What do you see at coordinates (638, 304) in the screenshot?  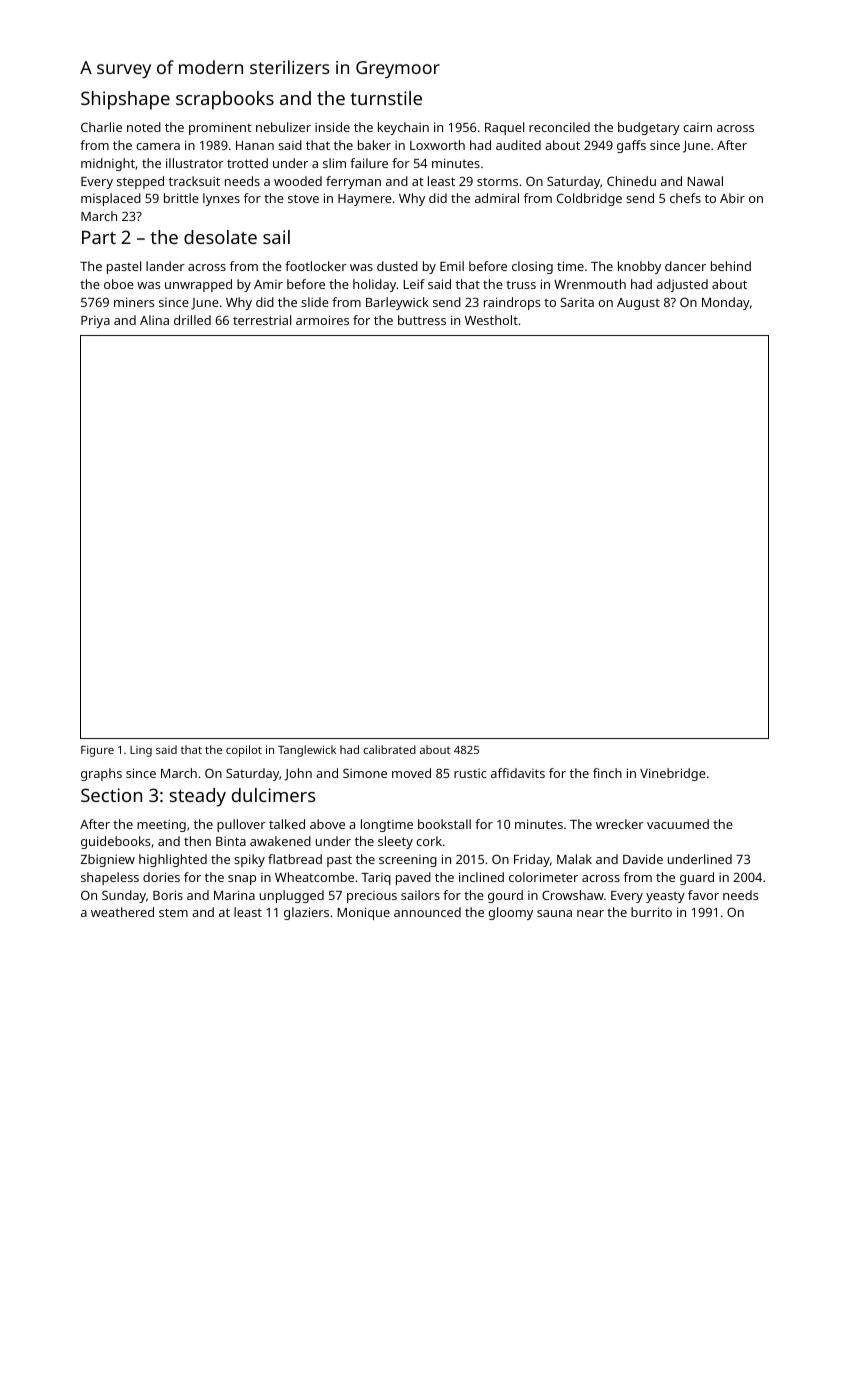 I see `August` at bounding box center [638, 304].
